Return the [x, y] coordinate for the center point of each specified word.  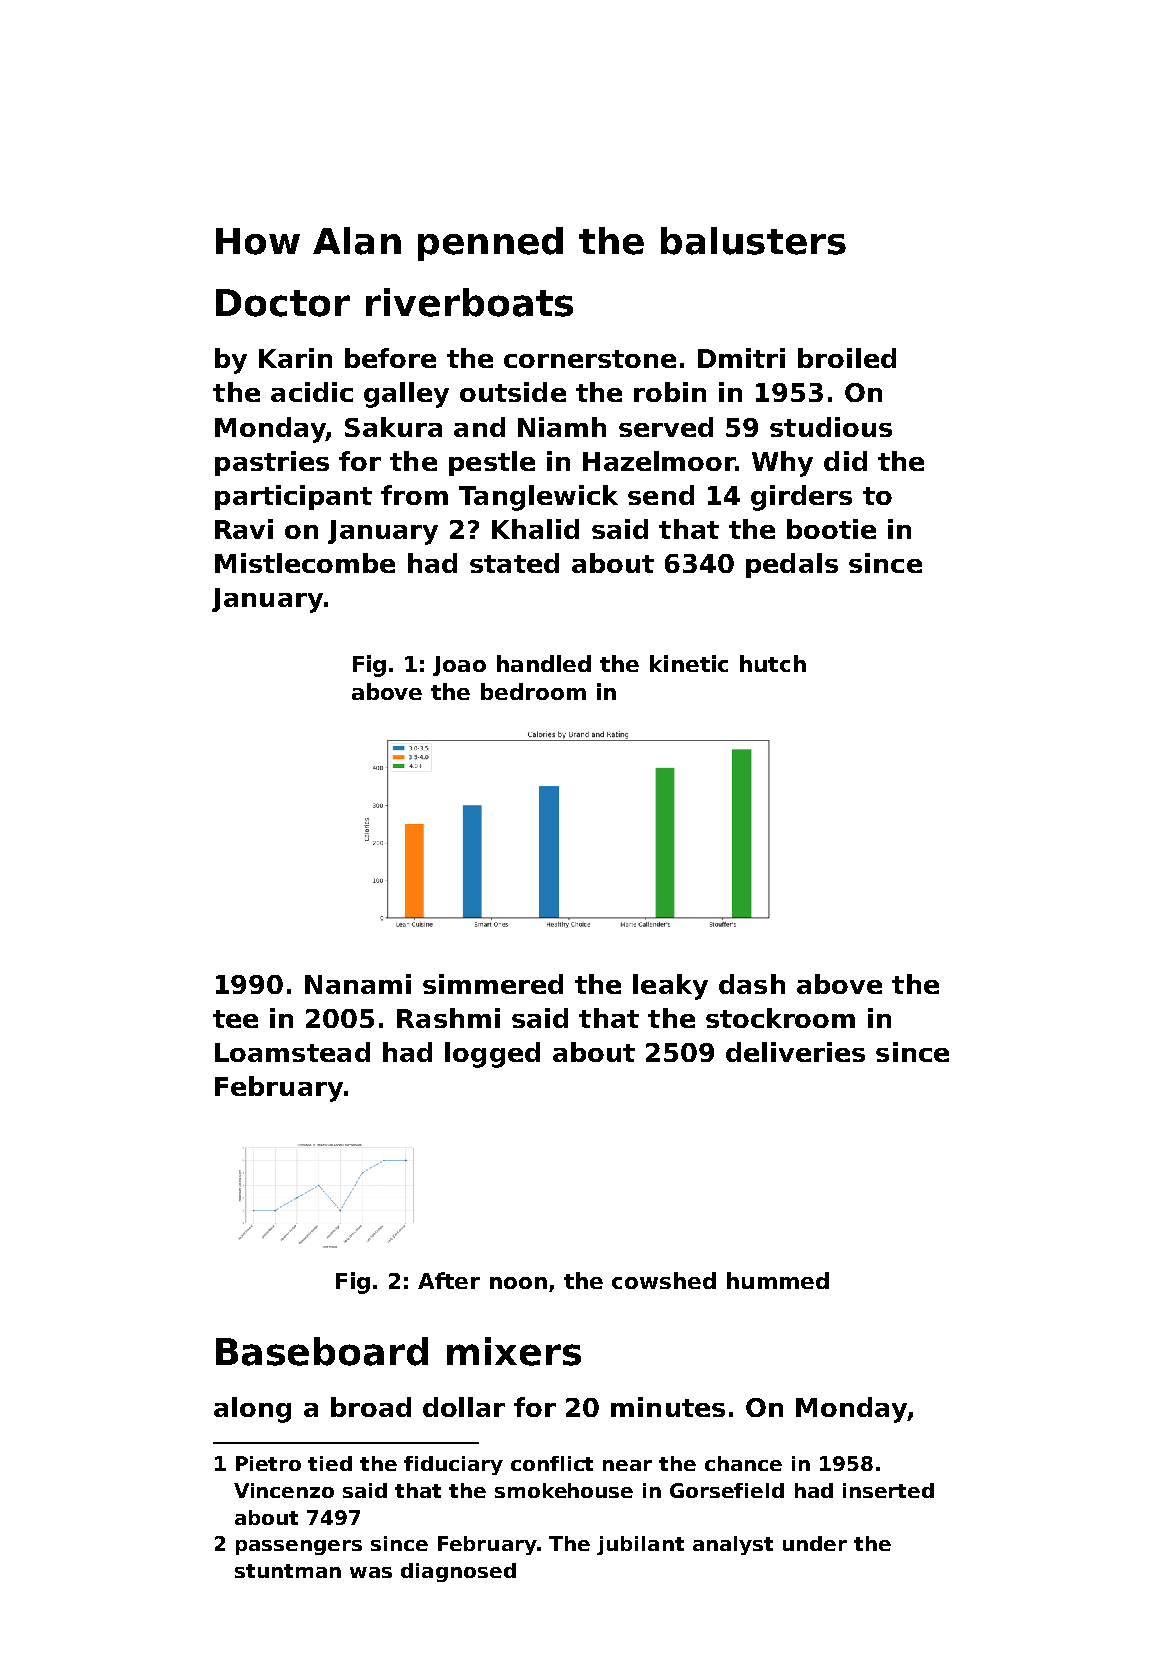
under [815, 1543]
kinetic [689, 663]
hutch [773, 663]
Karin [295, 358]
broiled [847, 358]
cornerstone [590, 359]
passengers [299, 1547]
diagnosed [458, 1572]
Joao [459, 666]
